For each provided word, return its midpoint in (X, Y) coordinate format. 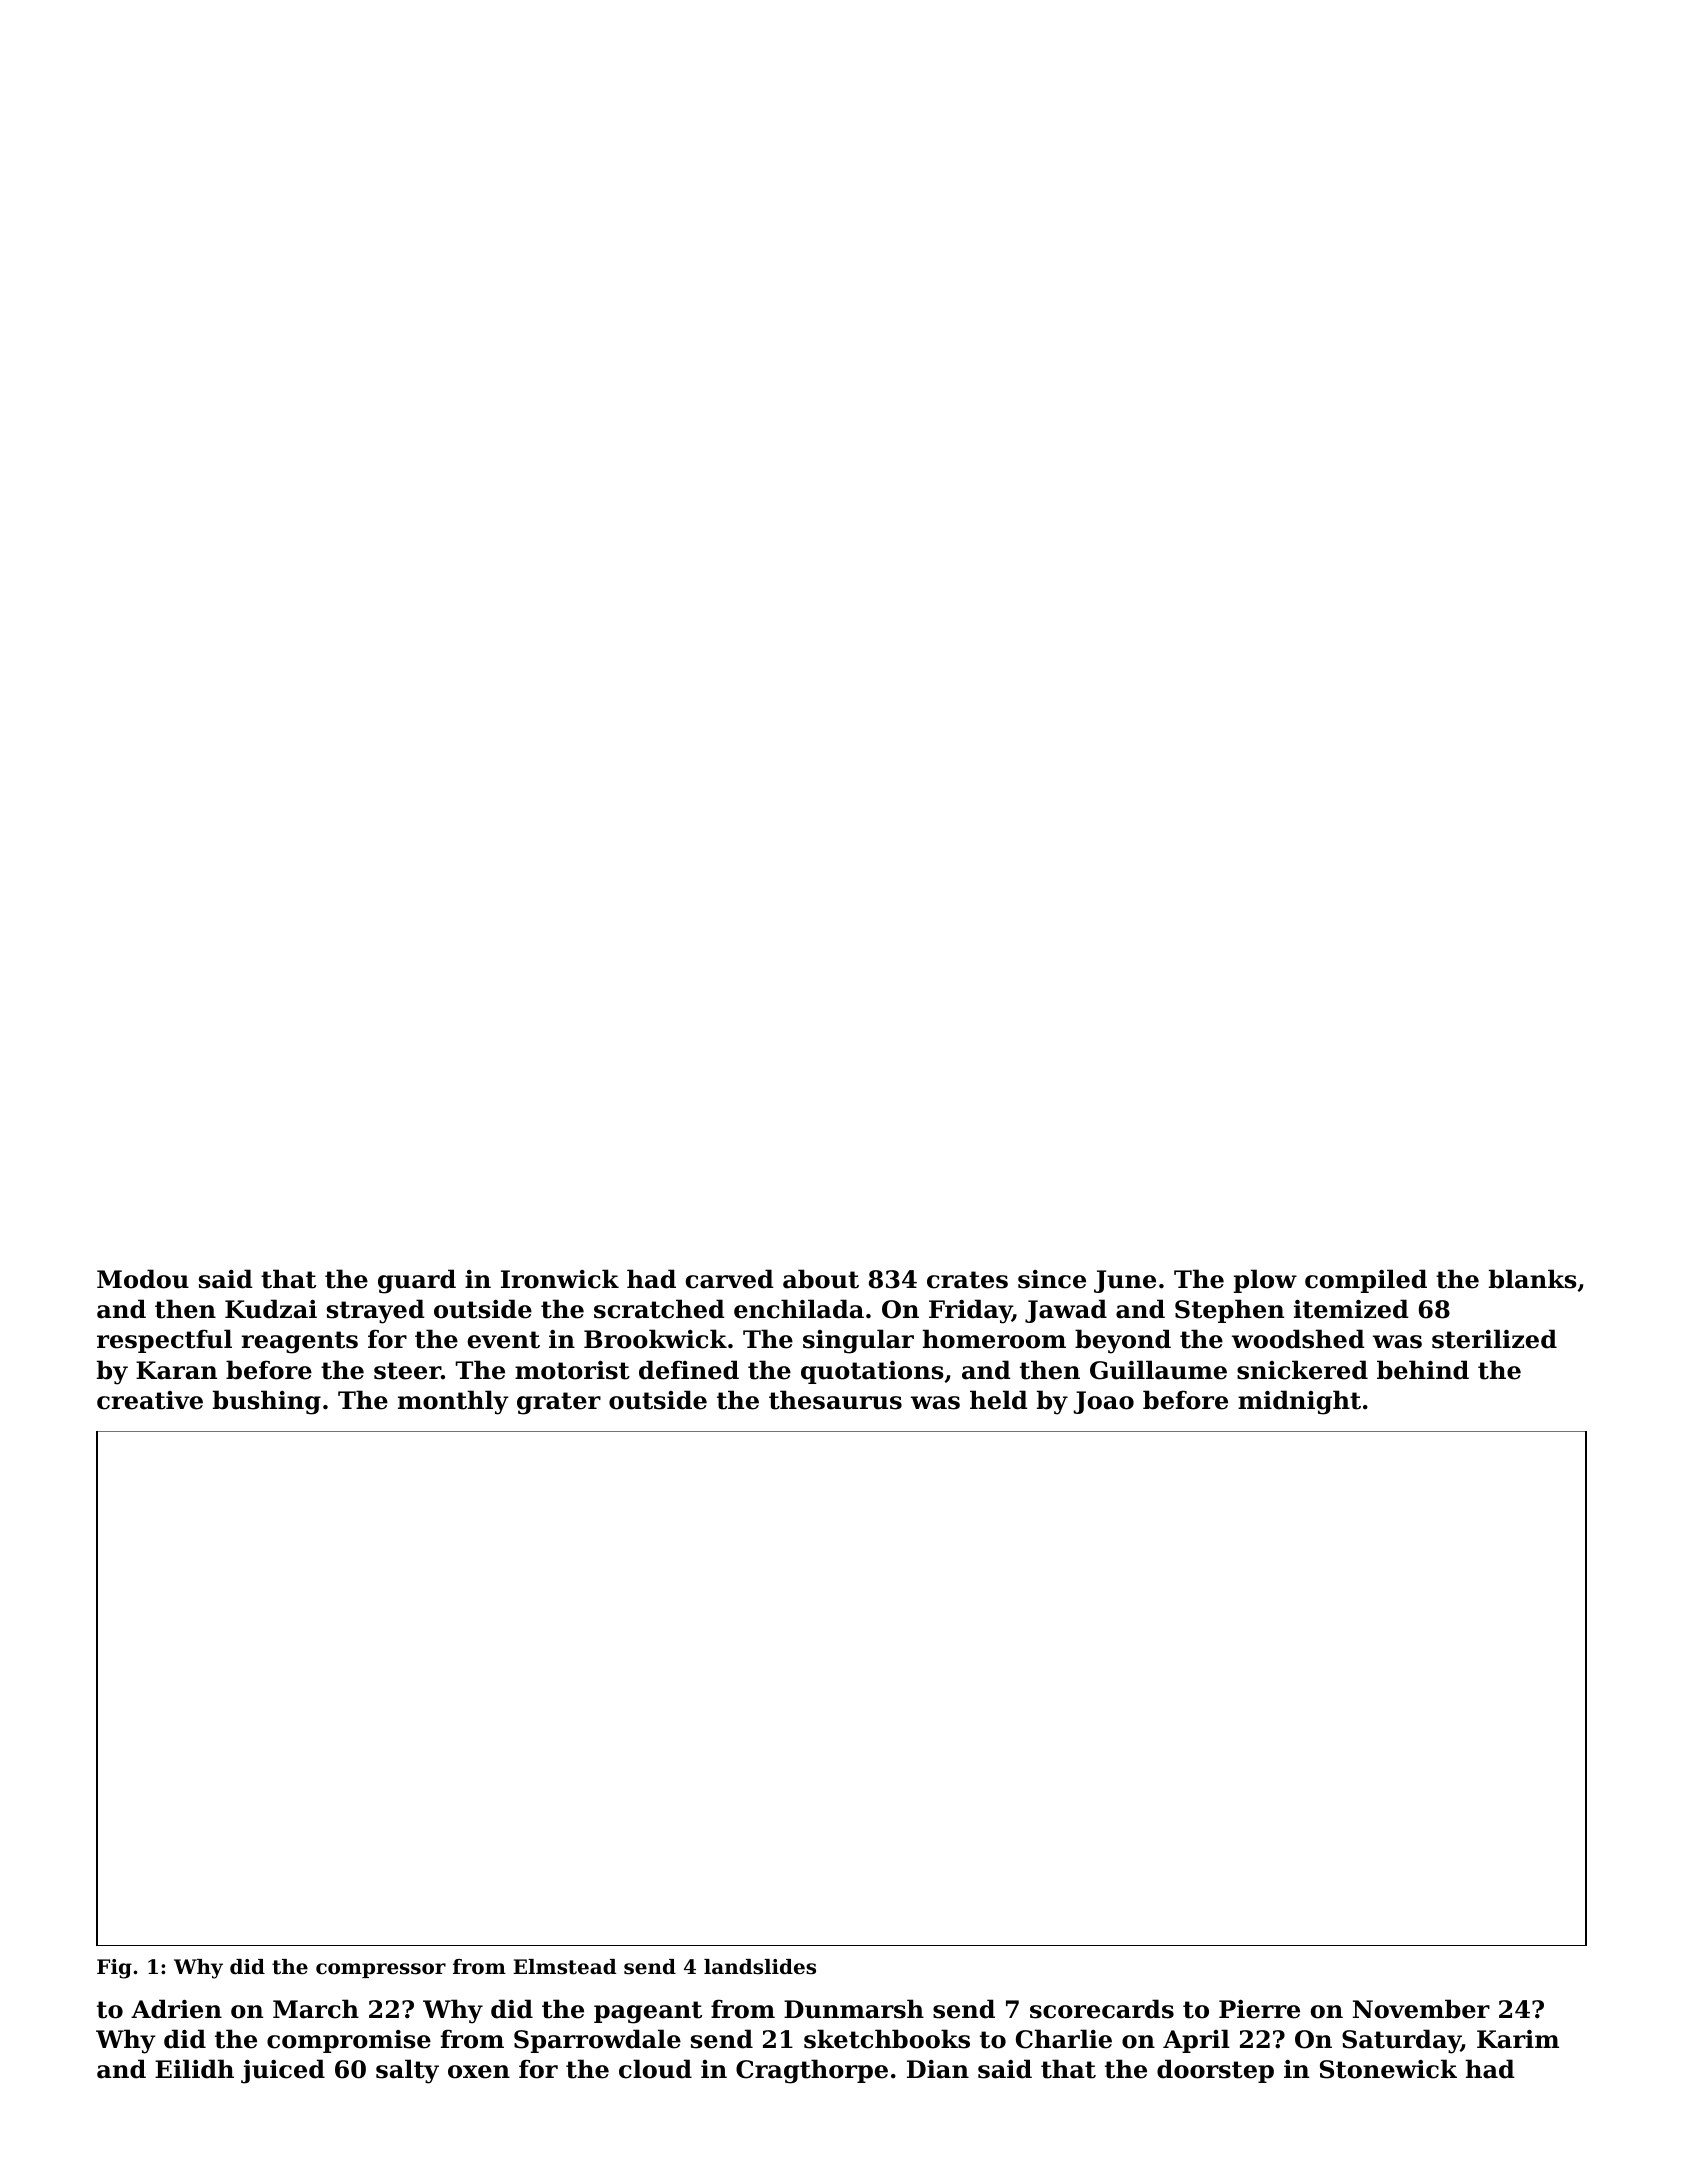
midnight (1299, 1402)
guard (417, 1281)
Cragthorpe (812, 2071)
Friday (970, 1311)
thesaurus (835, 1400)
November (1421, 2009)
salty (407, 2071)
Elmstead (564, 1967)
